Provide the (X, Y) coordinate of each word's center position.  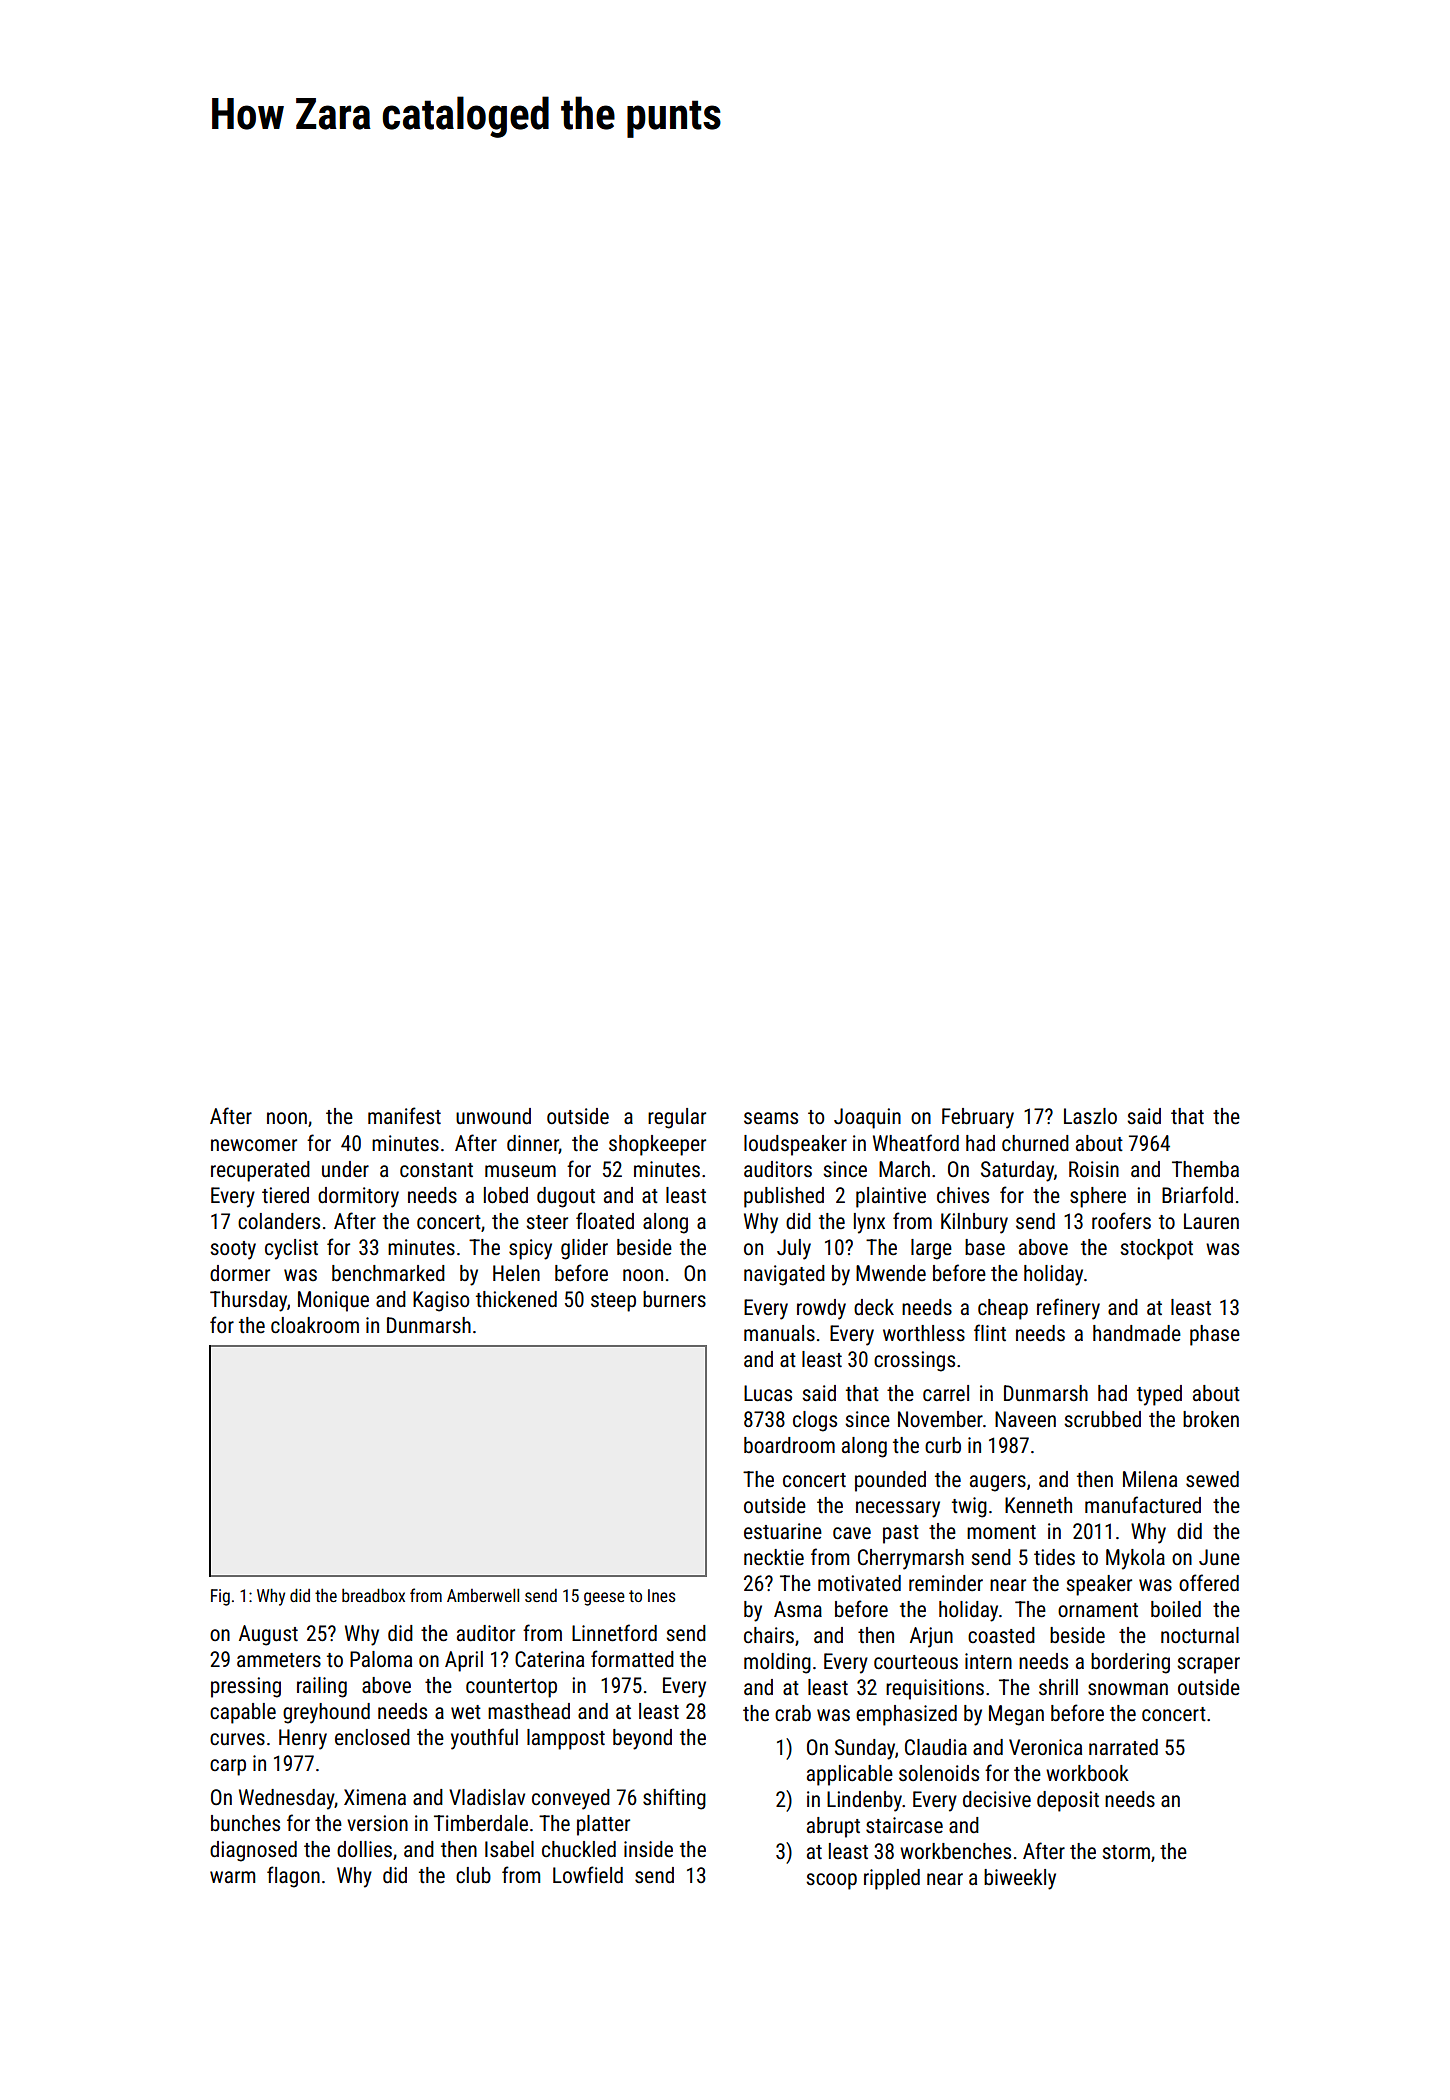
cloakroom (315, 1325)
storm (1126, 1852)
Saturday (1017, 1171)
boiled (1176, 1609)
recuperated (260, 1171)
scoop (831, 1881)
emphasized (906, 1715)
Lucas (768, 1393)
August (268, 1635)
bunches (245, 1823)
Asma (798, 1609)
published (784, 1197)
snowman (1128, 1689)
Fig (220, 1597)
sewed (1212, 1479)
